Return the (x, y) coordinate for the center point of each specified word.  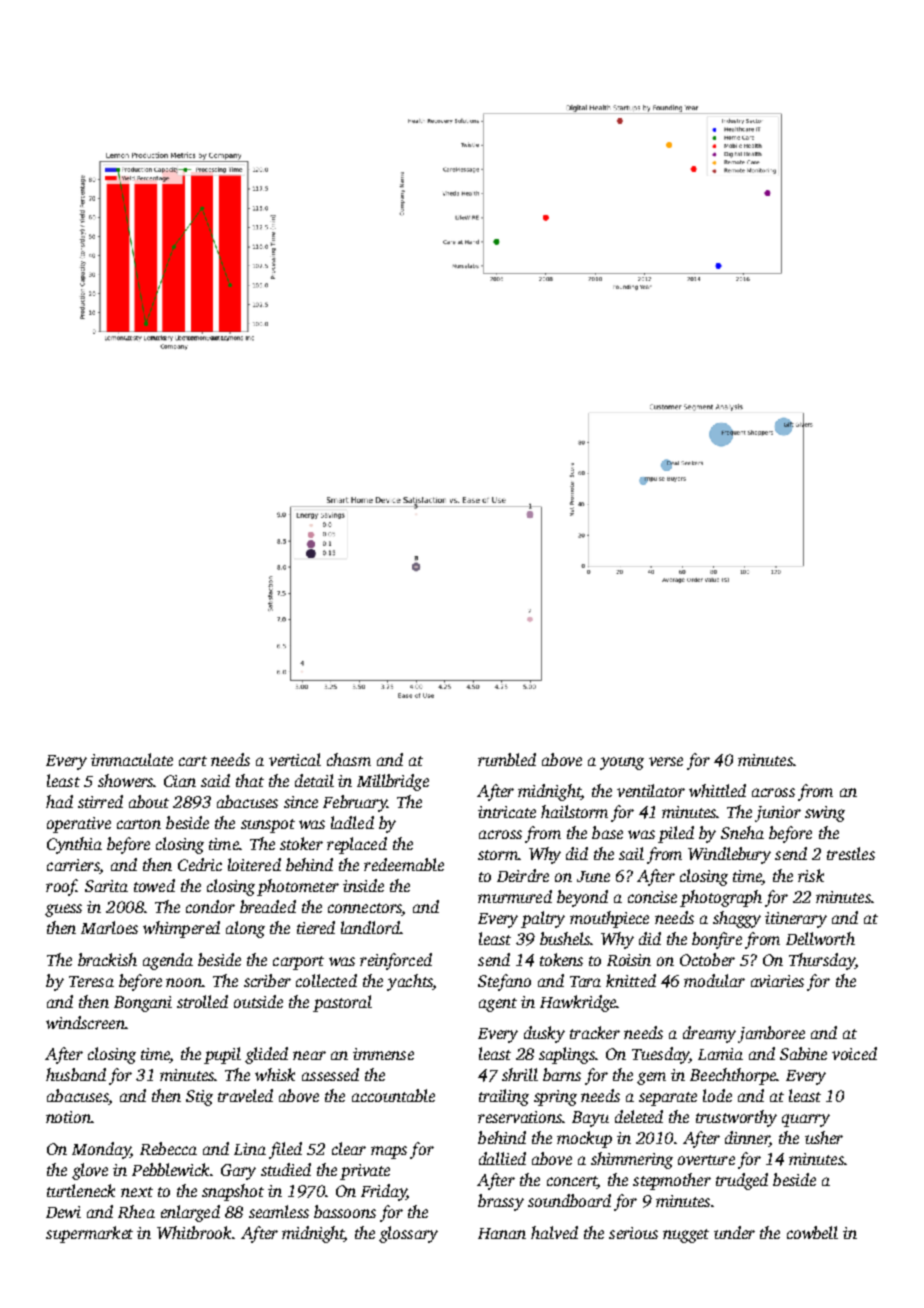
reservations (520, 1117)
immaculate (132, 759)
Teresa (91, 981)
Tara (585, 981)
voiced (854, 1053)
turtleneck (81, 1190)
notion (68, 1117)
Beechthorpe (733, 1076)
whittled (717, 790)
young (622, 763)
